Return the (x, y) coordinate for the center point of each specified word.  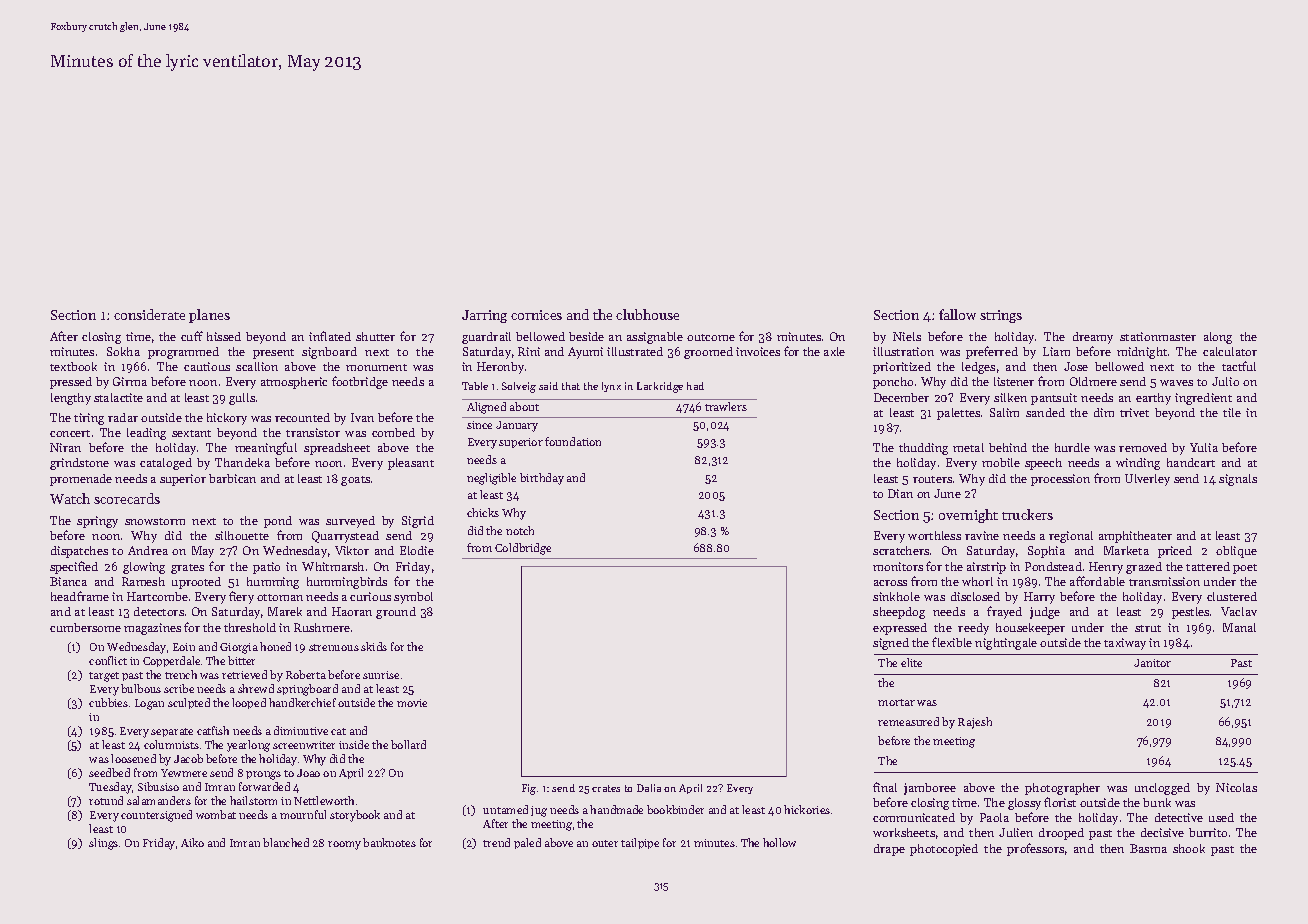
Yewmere (184, 773)
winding (1138, 464)
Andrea (148, 550)
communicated (914, 817)
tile (1232, 412)
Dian (900, 493)
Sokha (123, 351)
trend (496, 842)
